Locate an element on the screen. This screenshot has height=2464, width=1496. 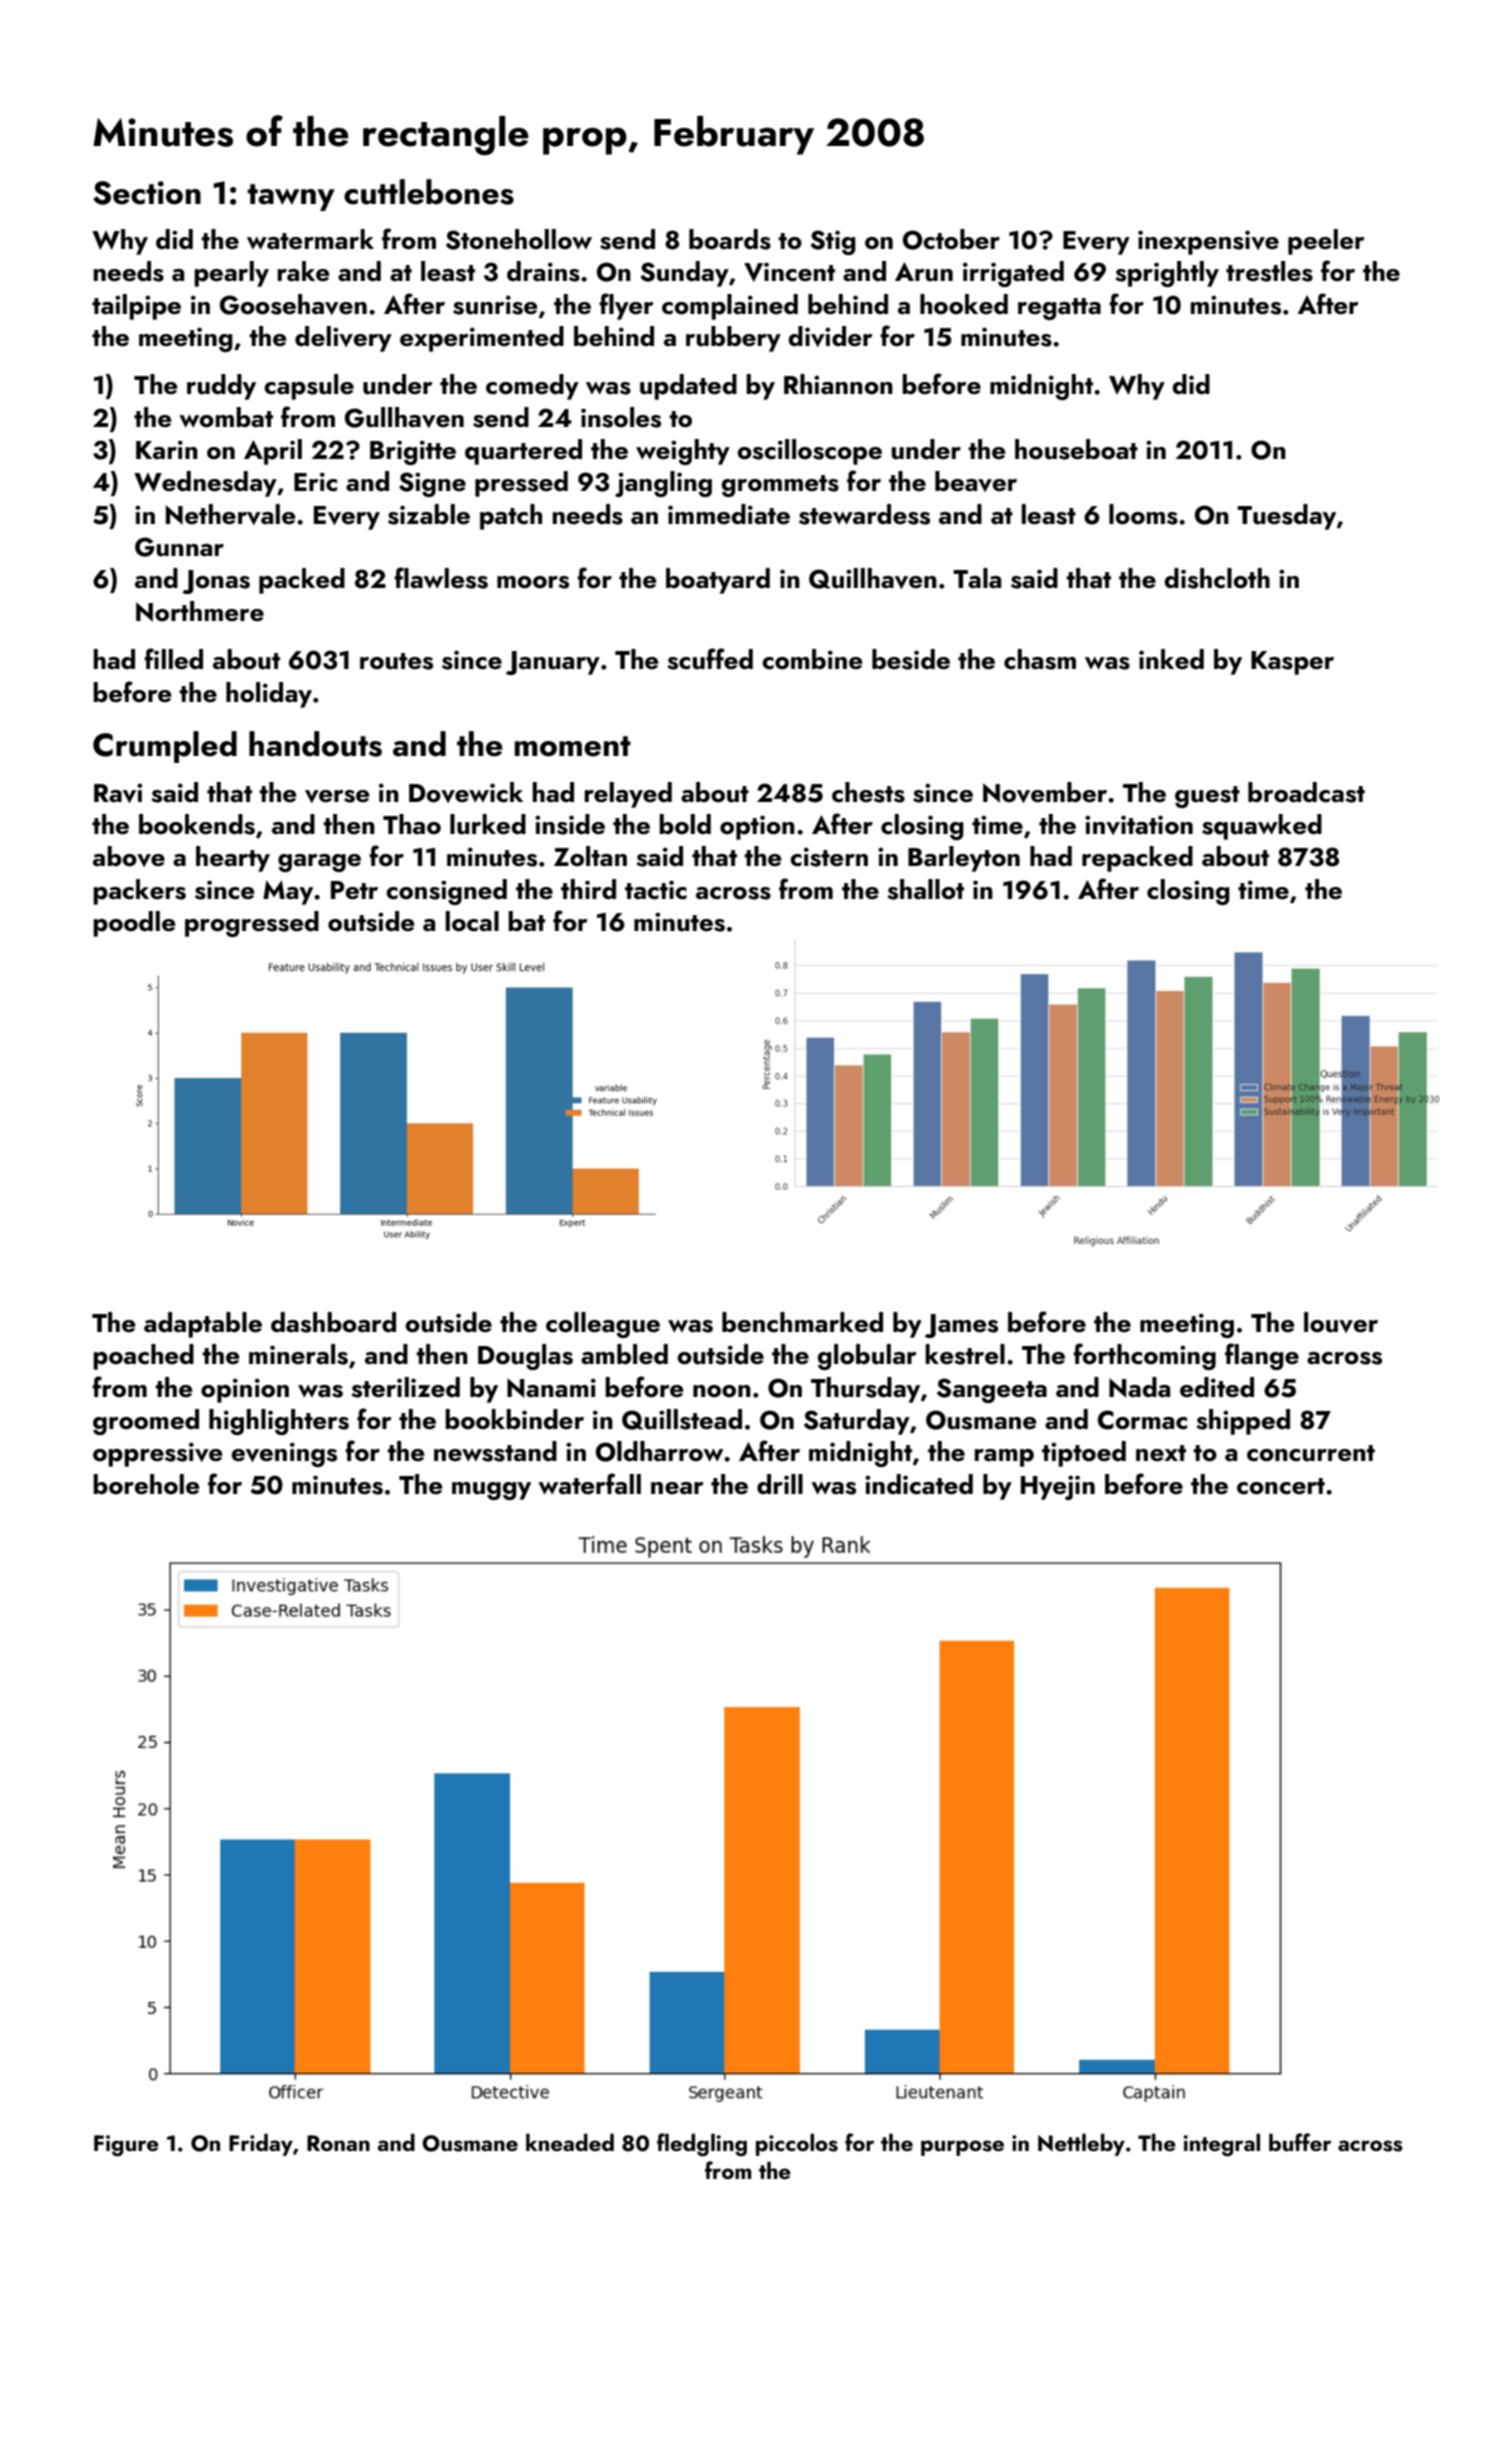
waterfall is located at coordinates (589, 1484).
